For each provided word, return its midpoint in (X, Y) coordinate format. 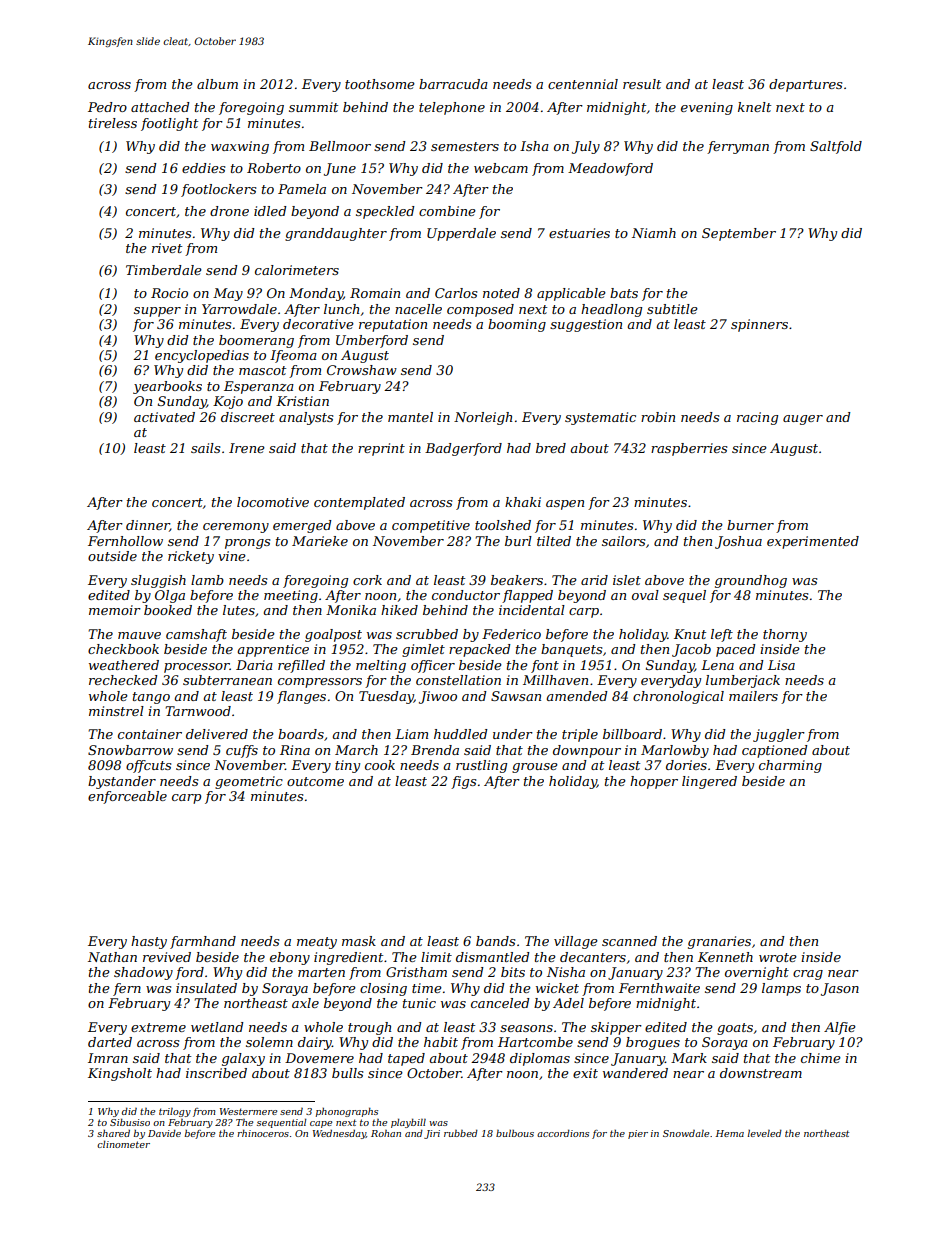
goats (735, 1029)
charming (790, 766)
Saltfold (836, 147)
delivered (217, 734)
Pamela (302, 189)
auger (803, 420)
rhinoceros (263, 1133)
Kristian (302, 401)
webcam (501, 168)
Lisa (781, 665)
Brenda (435, 750)
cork (367, 580)
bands (495, 941)
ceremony (236, 528)
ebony (290, 958)
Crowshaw (362, 370)
